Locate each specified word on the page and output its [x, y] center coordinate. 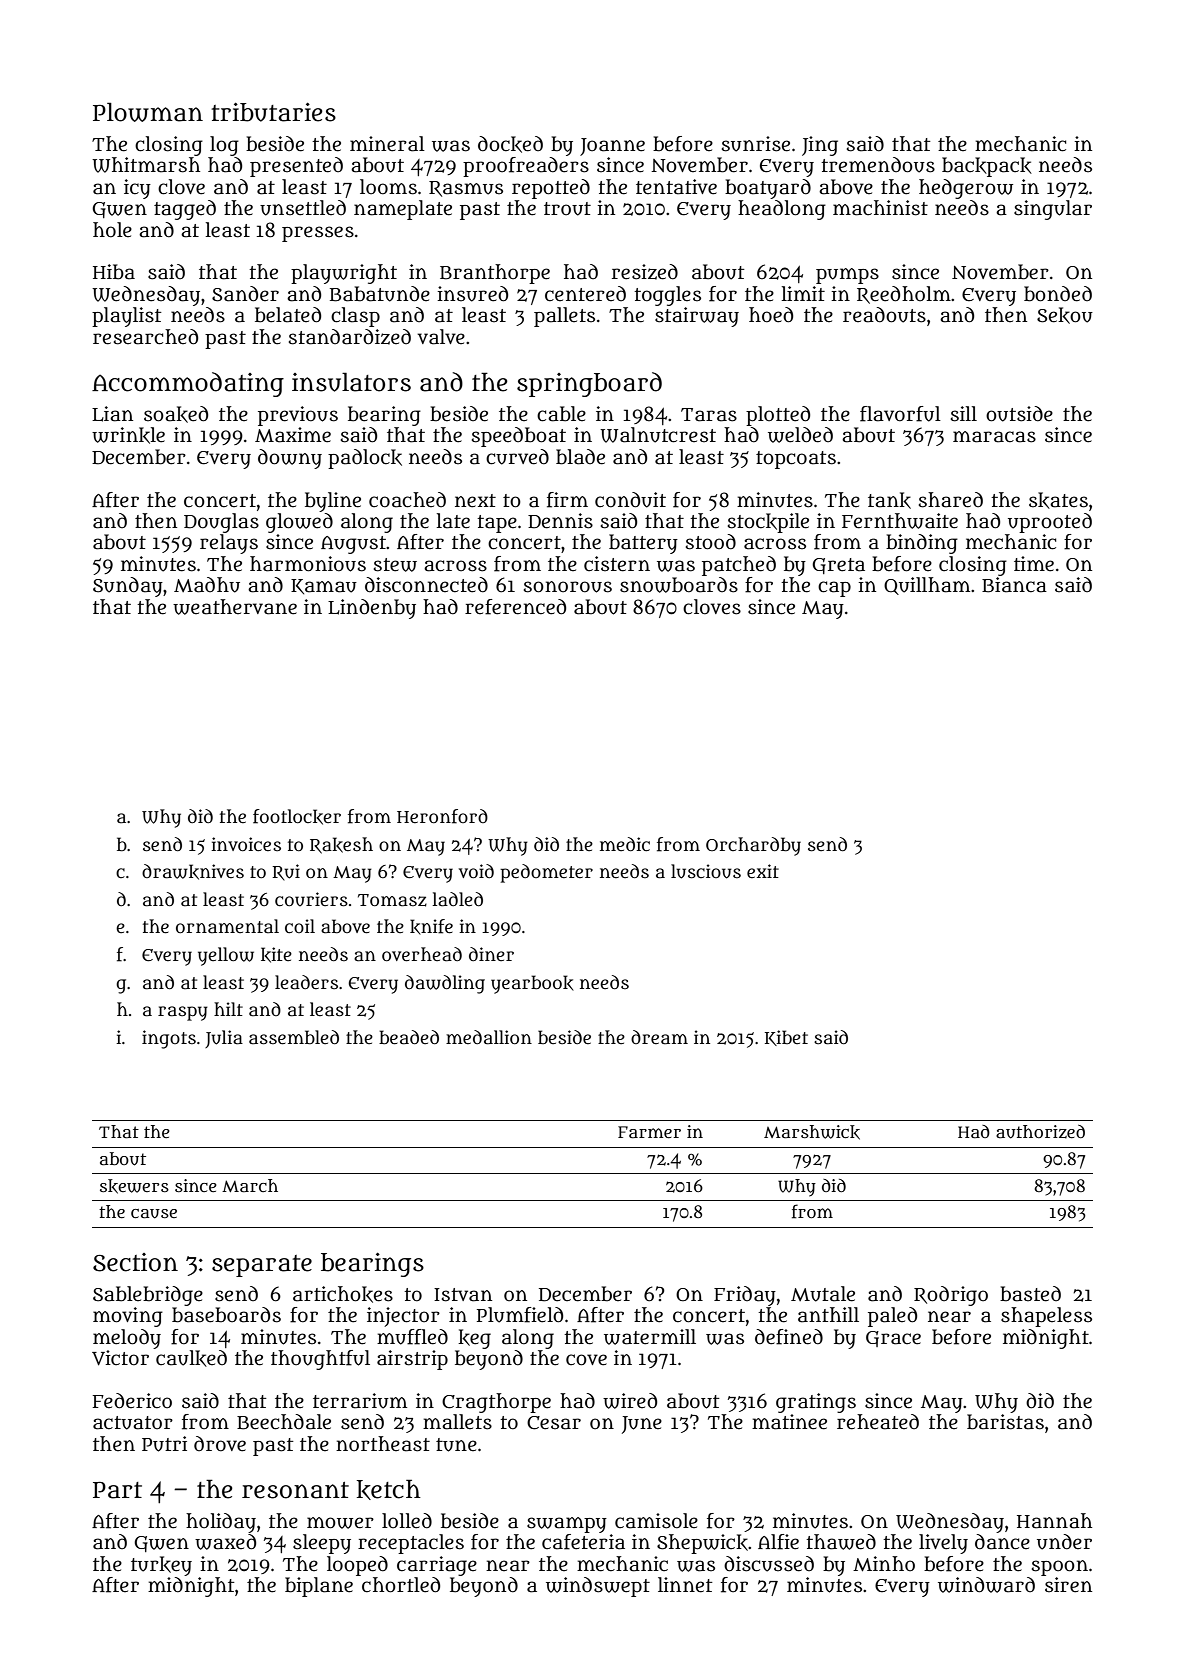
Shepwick [702, 1544]
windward [986, 1585]
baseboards [226, 1315]
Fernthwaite [900, 521]
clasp [355, 317]
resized [645, 272]
